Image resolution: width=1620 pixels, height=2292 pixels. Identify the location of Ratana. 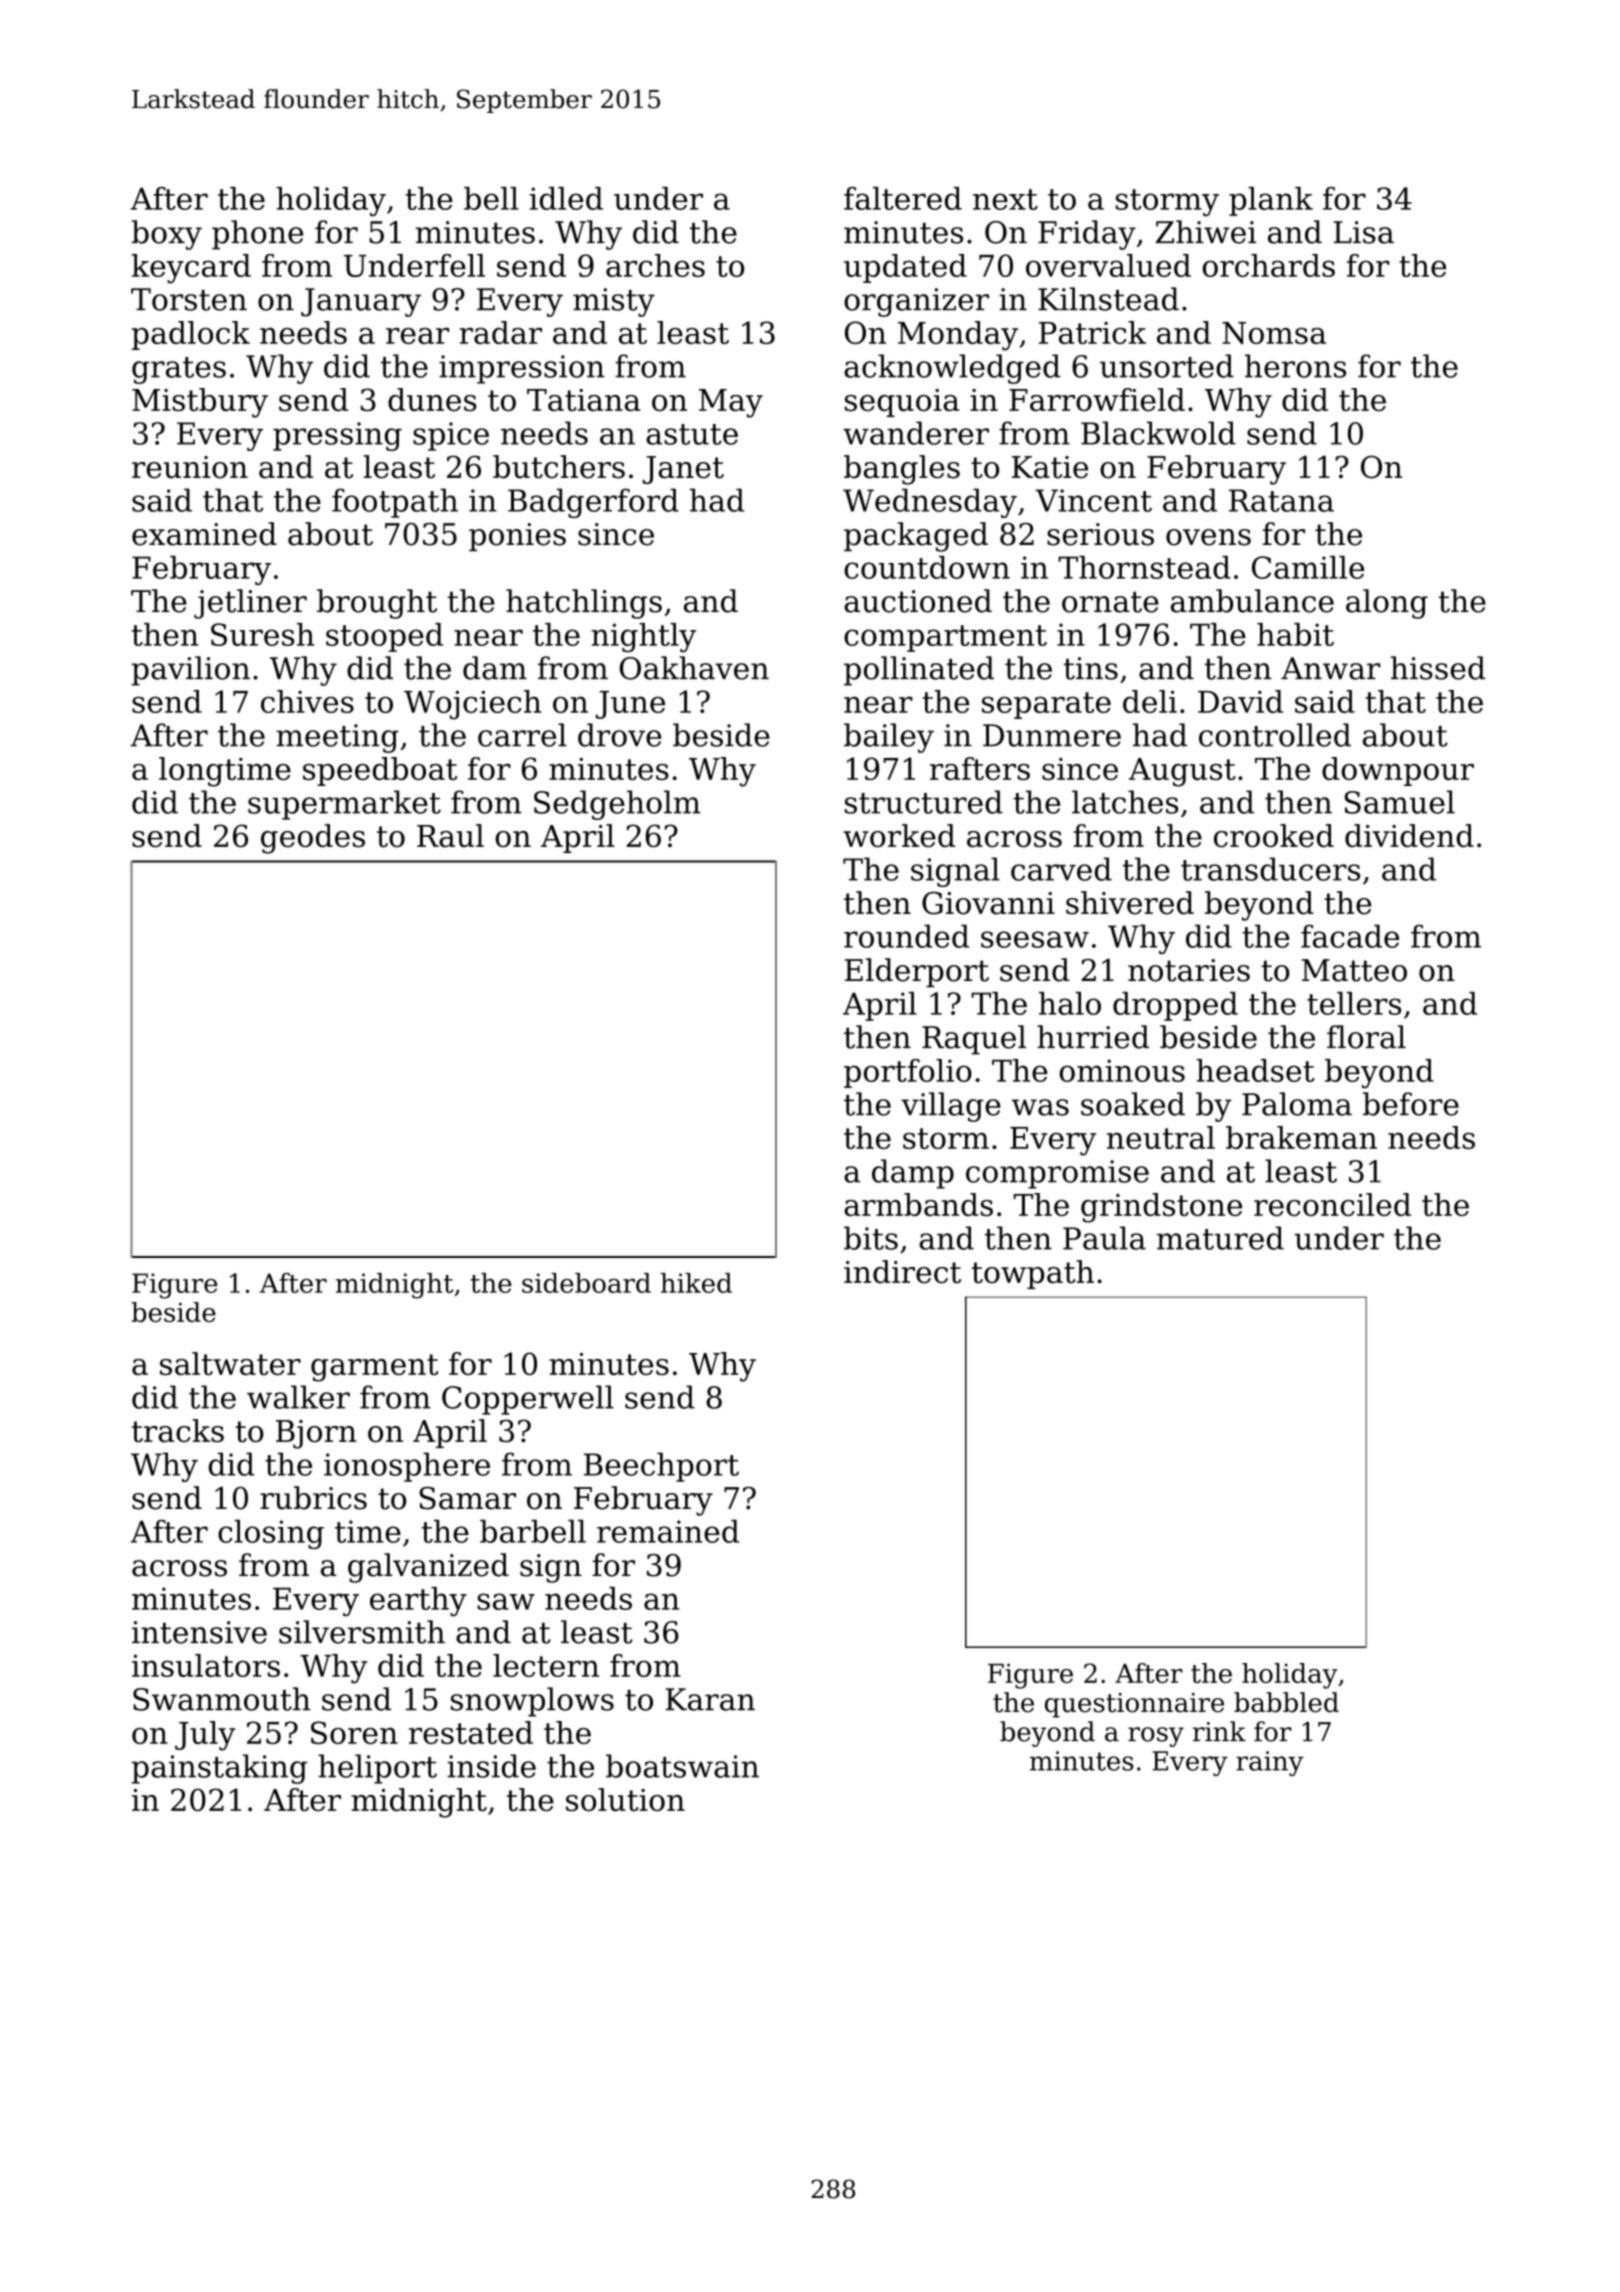
(1281, 500).
